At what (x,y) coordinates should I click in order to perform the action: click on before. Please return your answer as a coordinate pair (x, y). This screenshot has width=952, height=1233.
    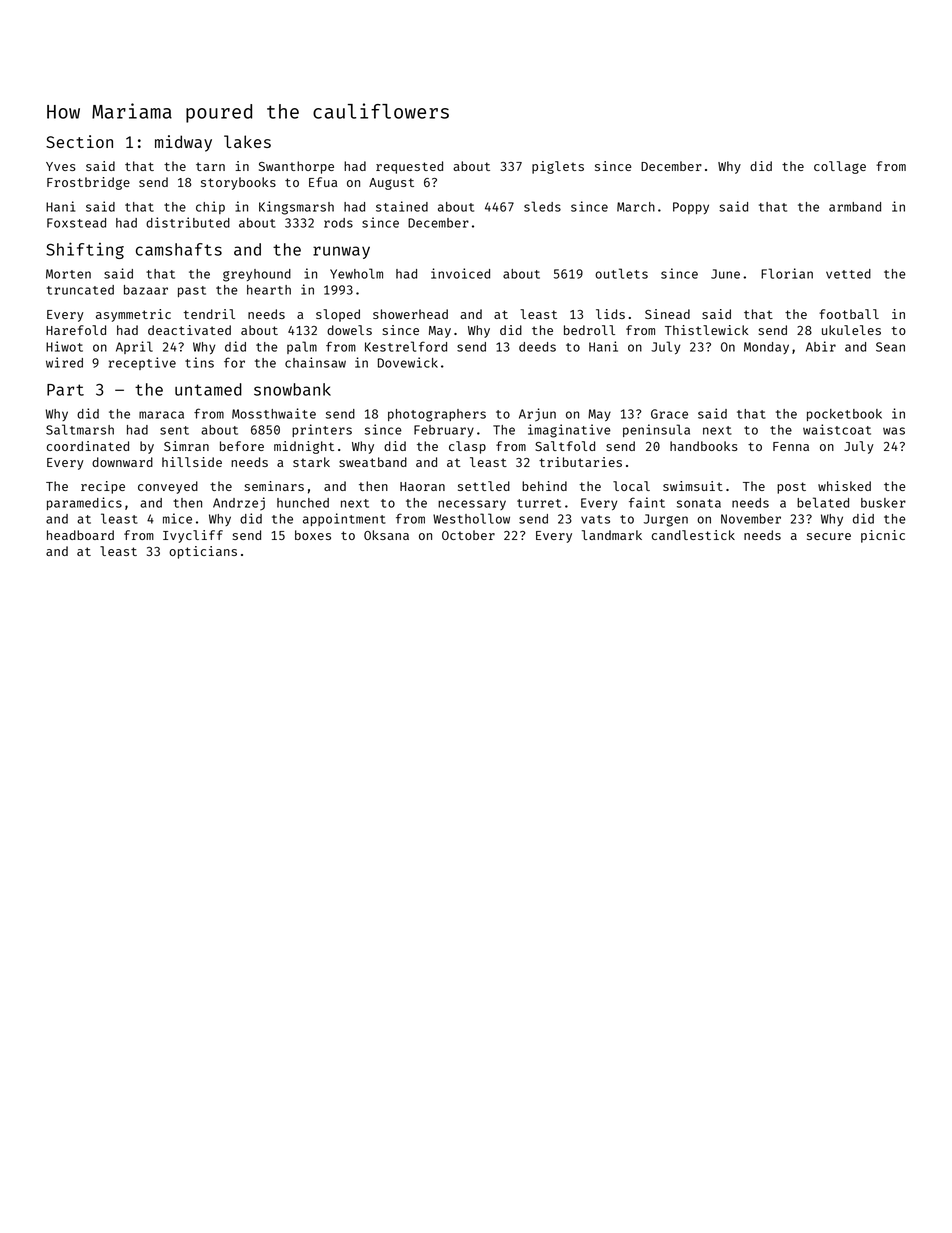
    Looking at the image, I should click on (242, 446).
